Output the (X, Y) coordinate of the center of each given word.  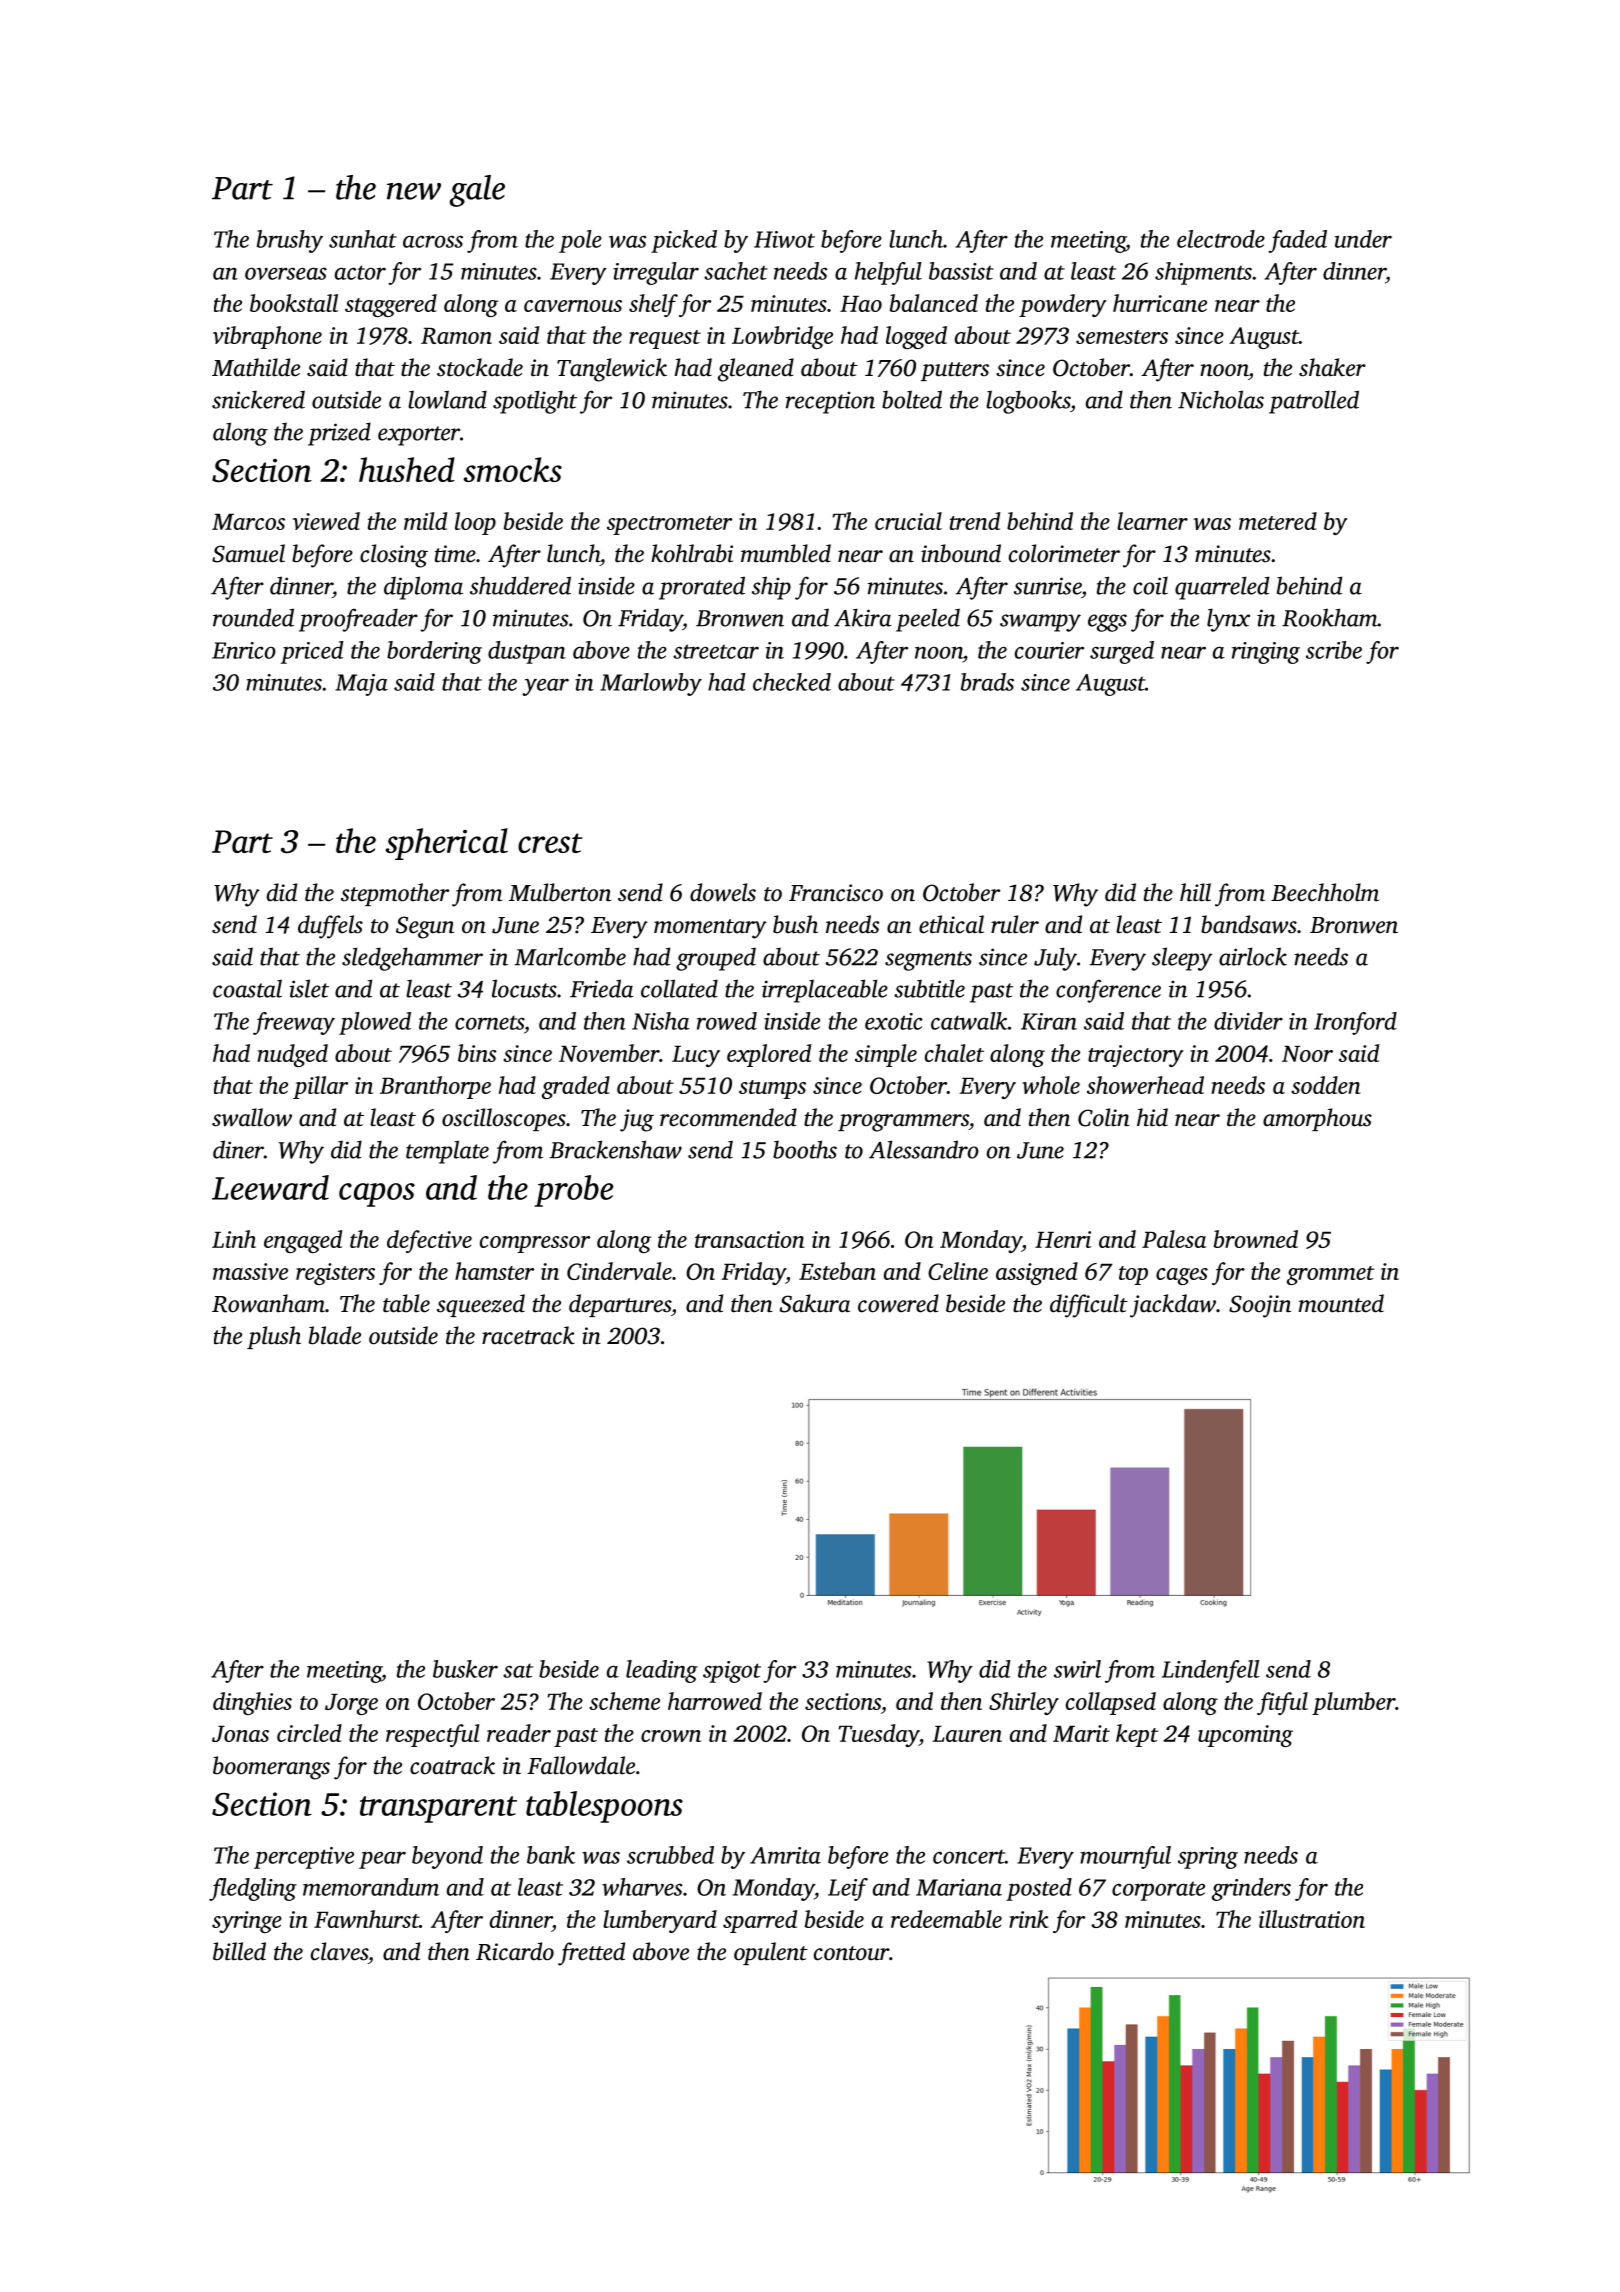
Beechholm (1325, 892)
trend (975, 521)
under (1363, 239)
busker (465, 1669)
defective (429, 1241)
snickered (258, 399)
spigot (732, 1672)
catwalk (969, 1021)
